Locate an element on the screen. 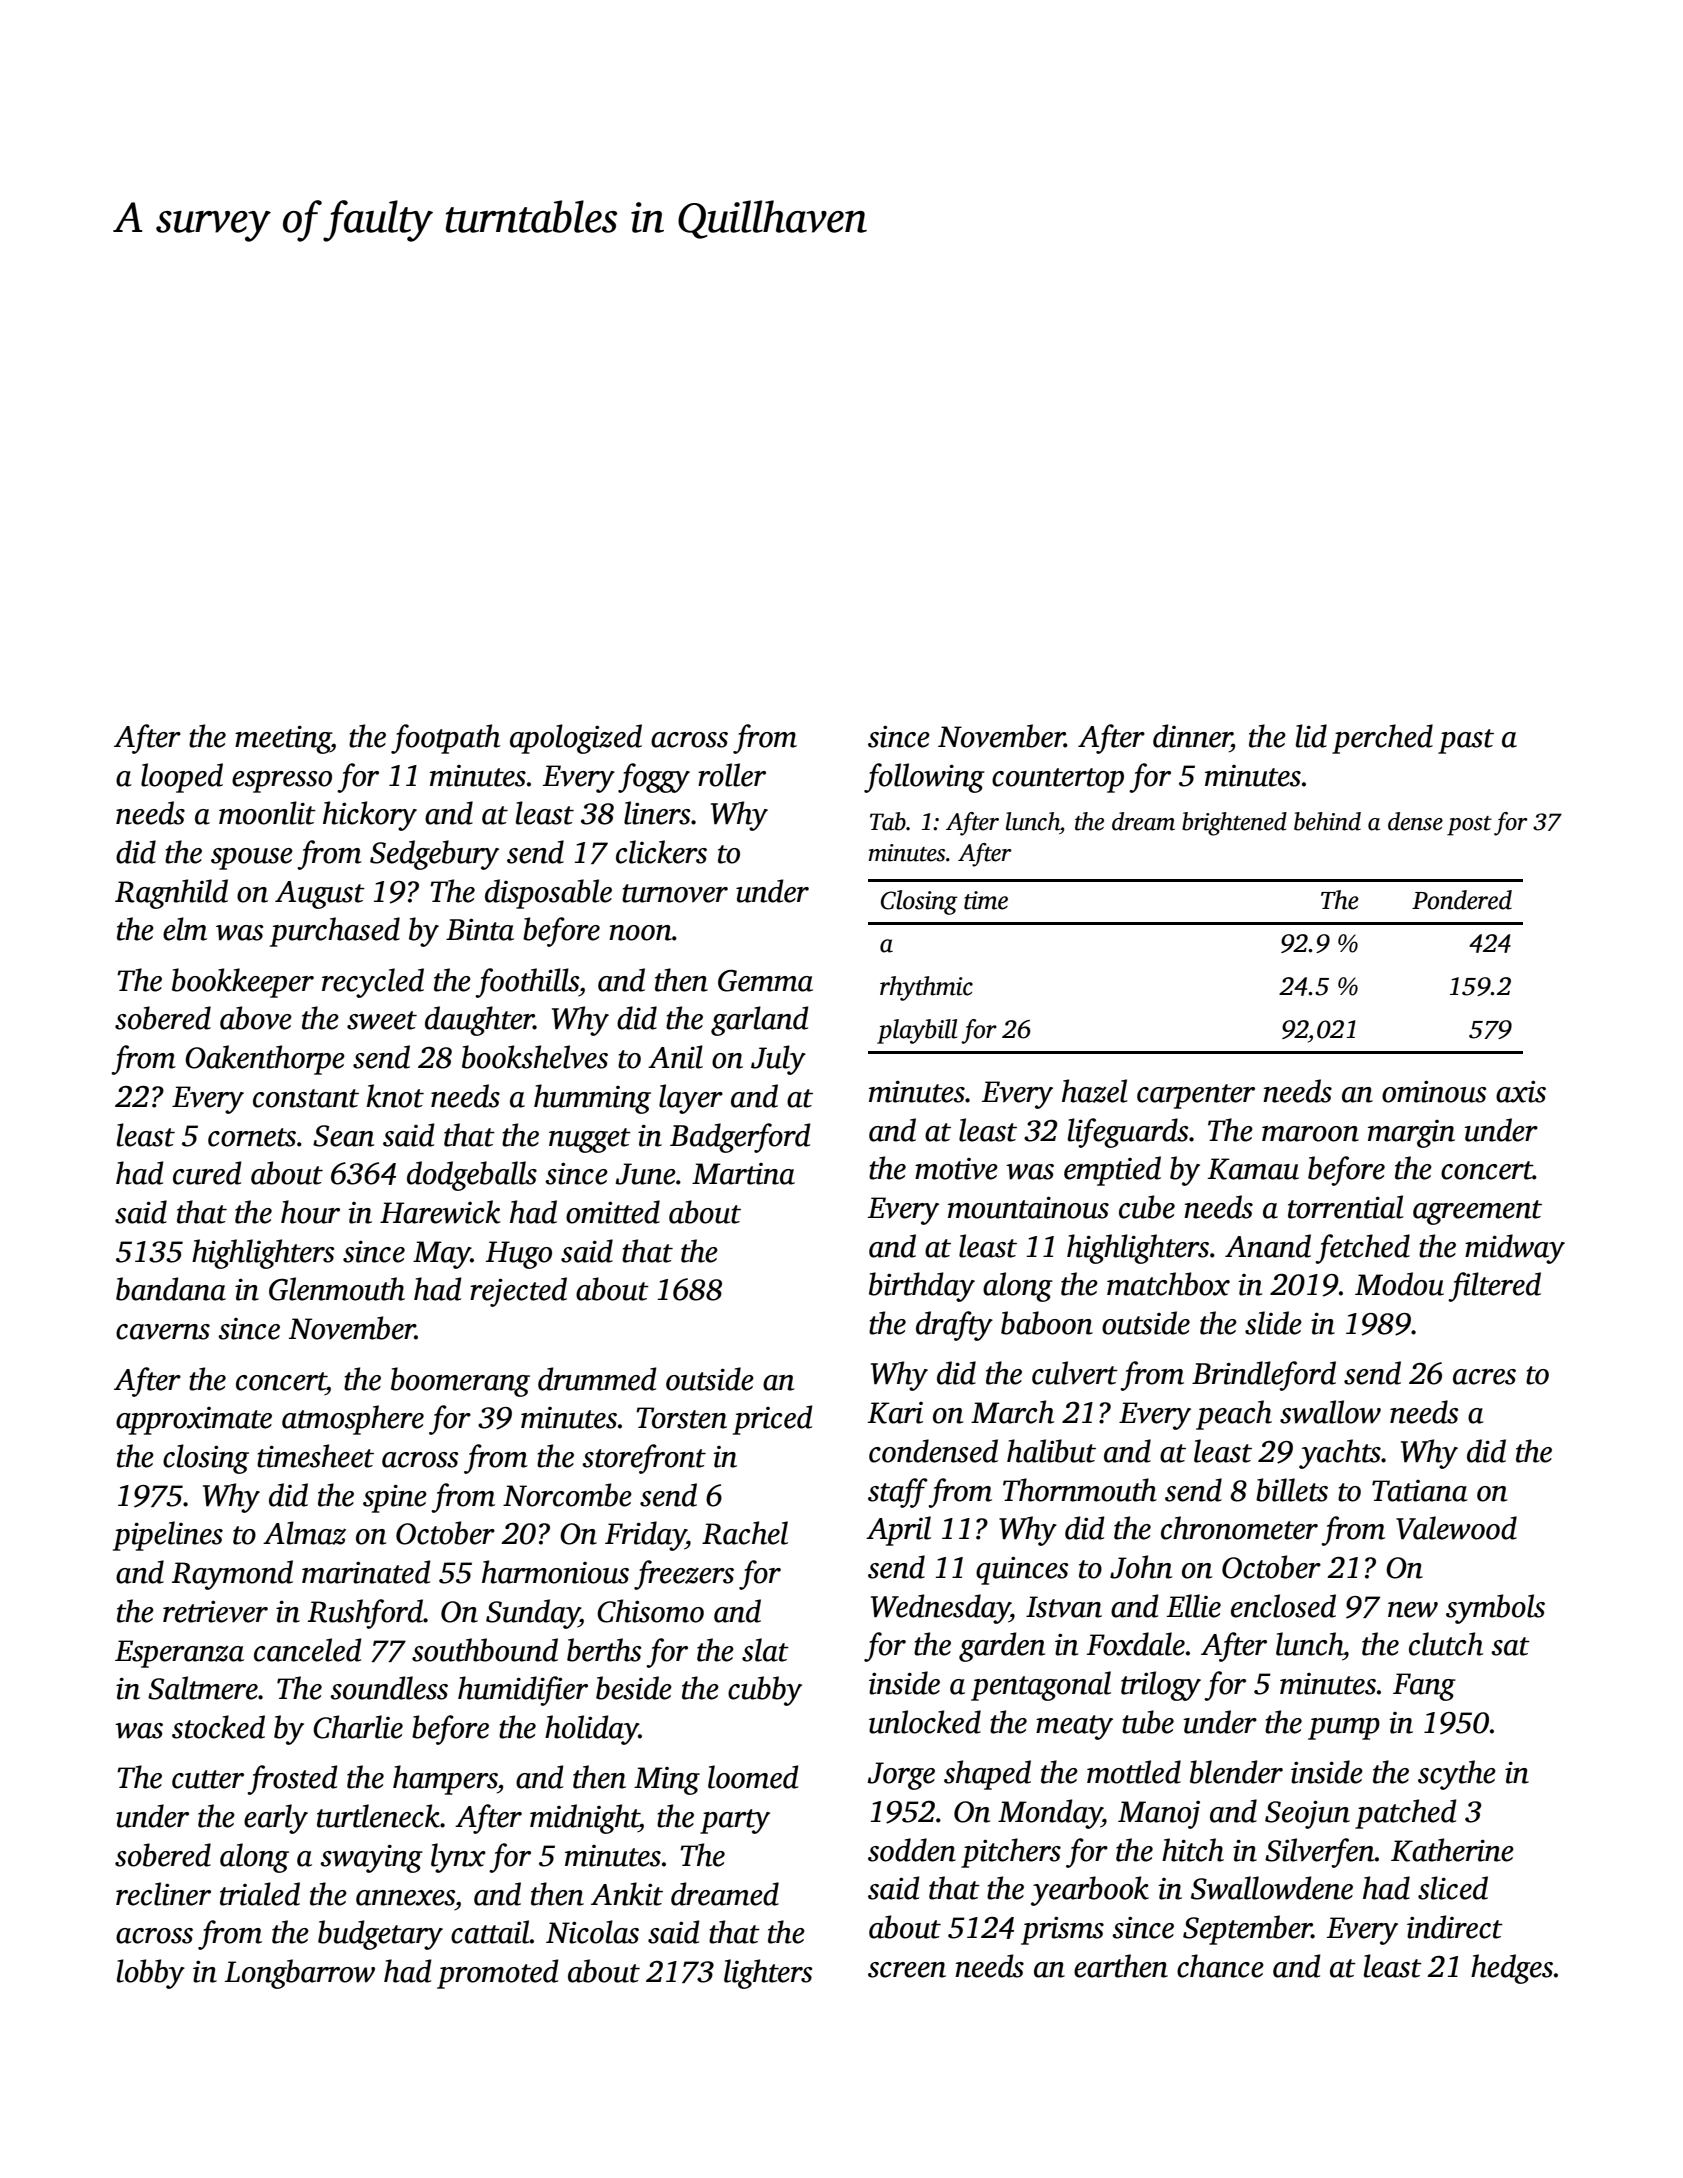 The image size is (1683, 2178). motive is located at coordinates (956, 1169).
